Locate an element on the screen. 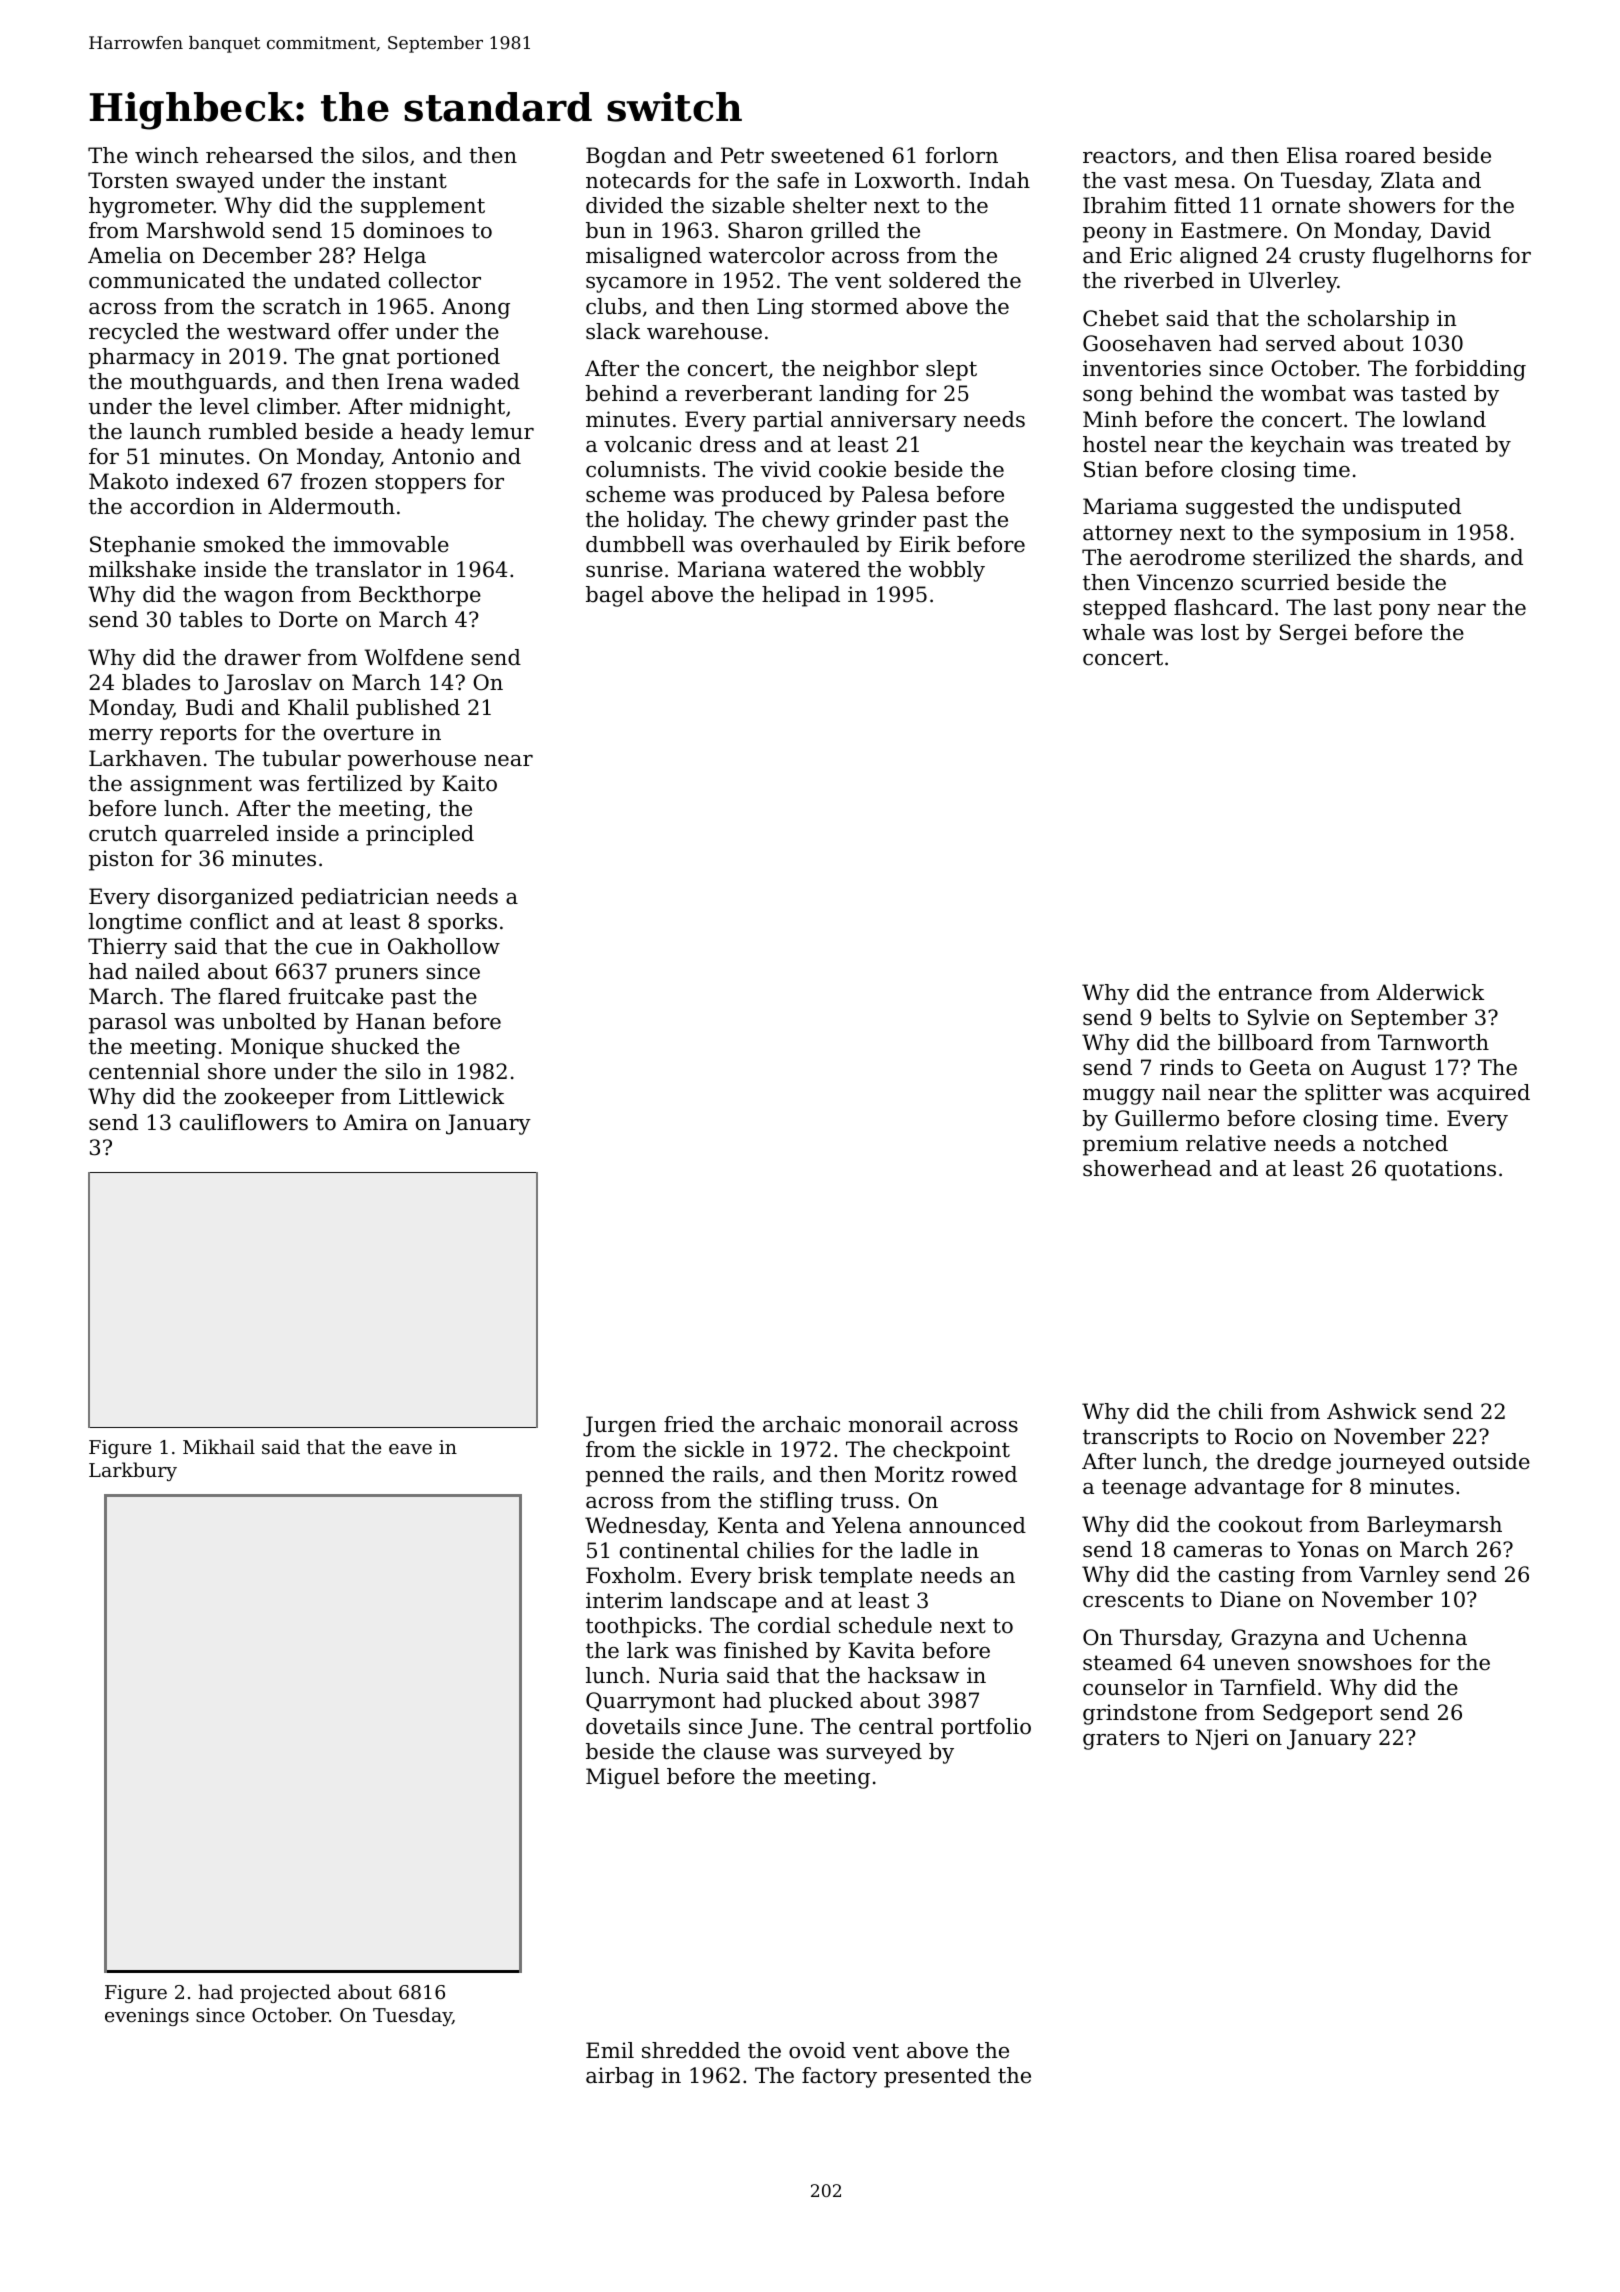  evenings is located at coordinates (147, 2017).
